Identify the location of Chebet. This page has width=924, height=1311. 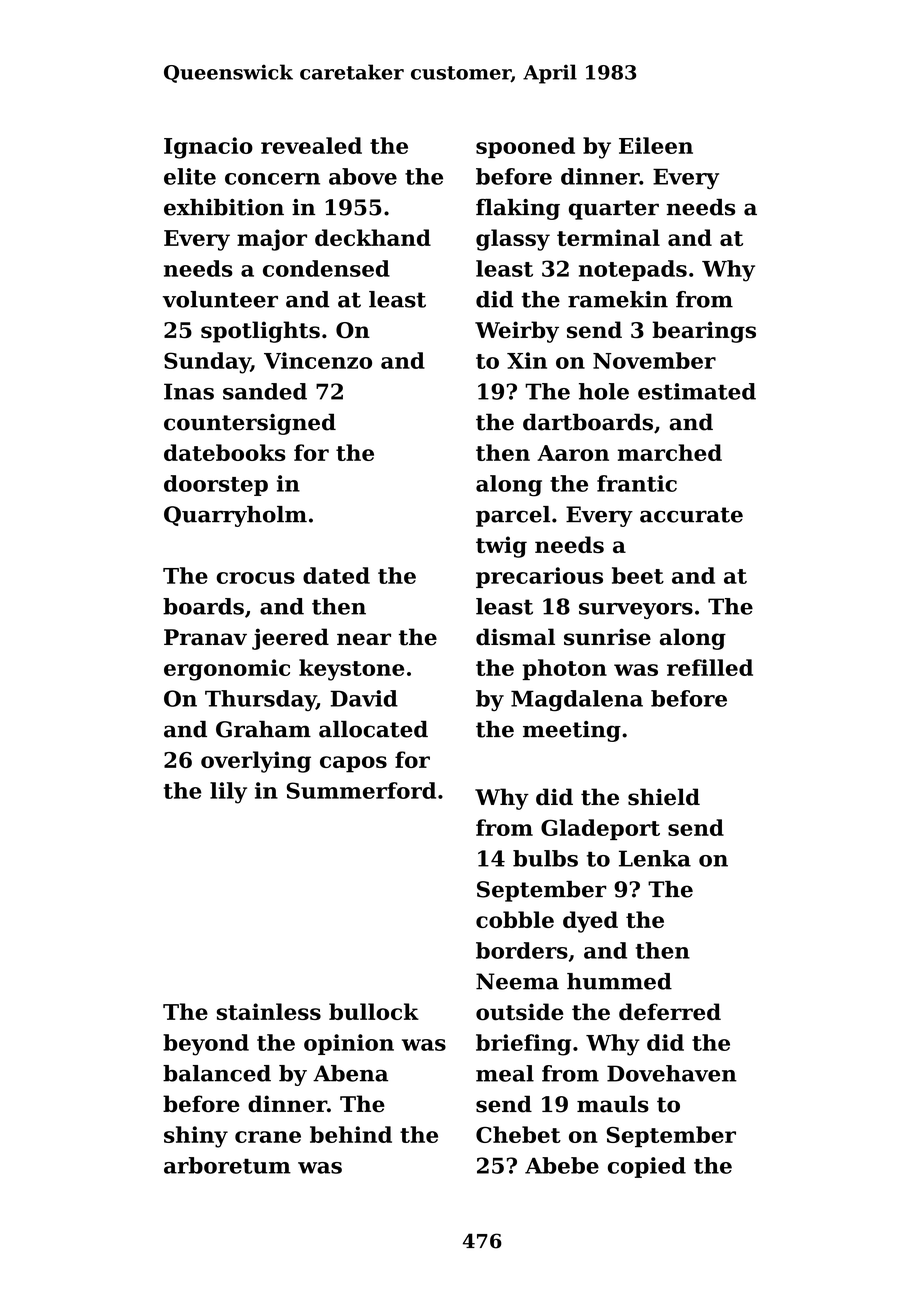
(518, 1134).
